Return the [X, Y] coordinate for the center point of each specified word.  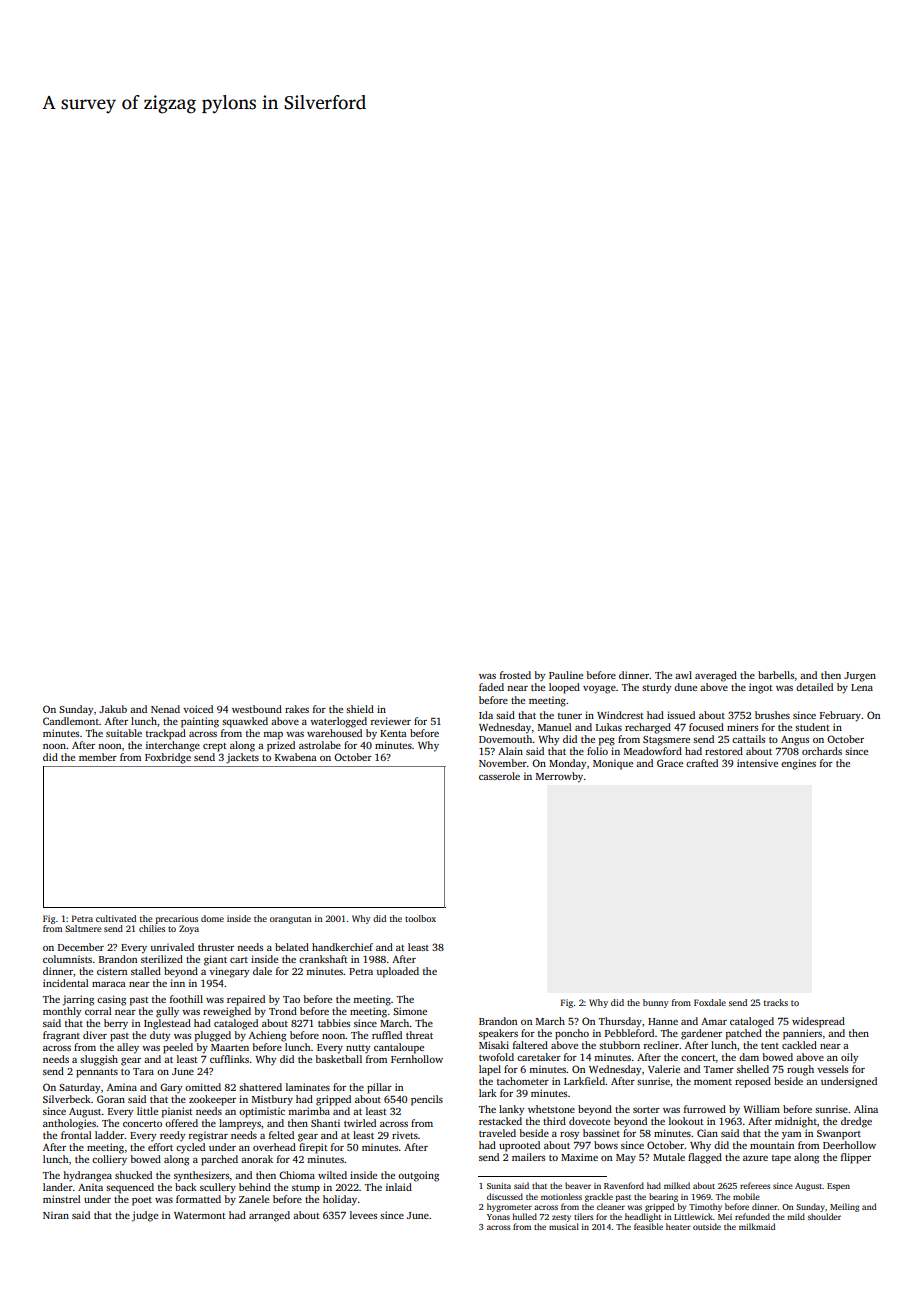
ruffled [387, 1035]
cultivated [116, 918]
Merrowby [559, 777]
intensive [757, 763]
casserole [499, 776]
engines [798, 764]
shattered [260, 1087]
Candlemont [71, 721]
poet [142, 1201]
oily [849, 1058]
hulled [524, 1216]
